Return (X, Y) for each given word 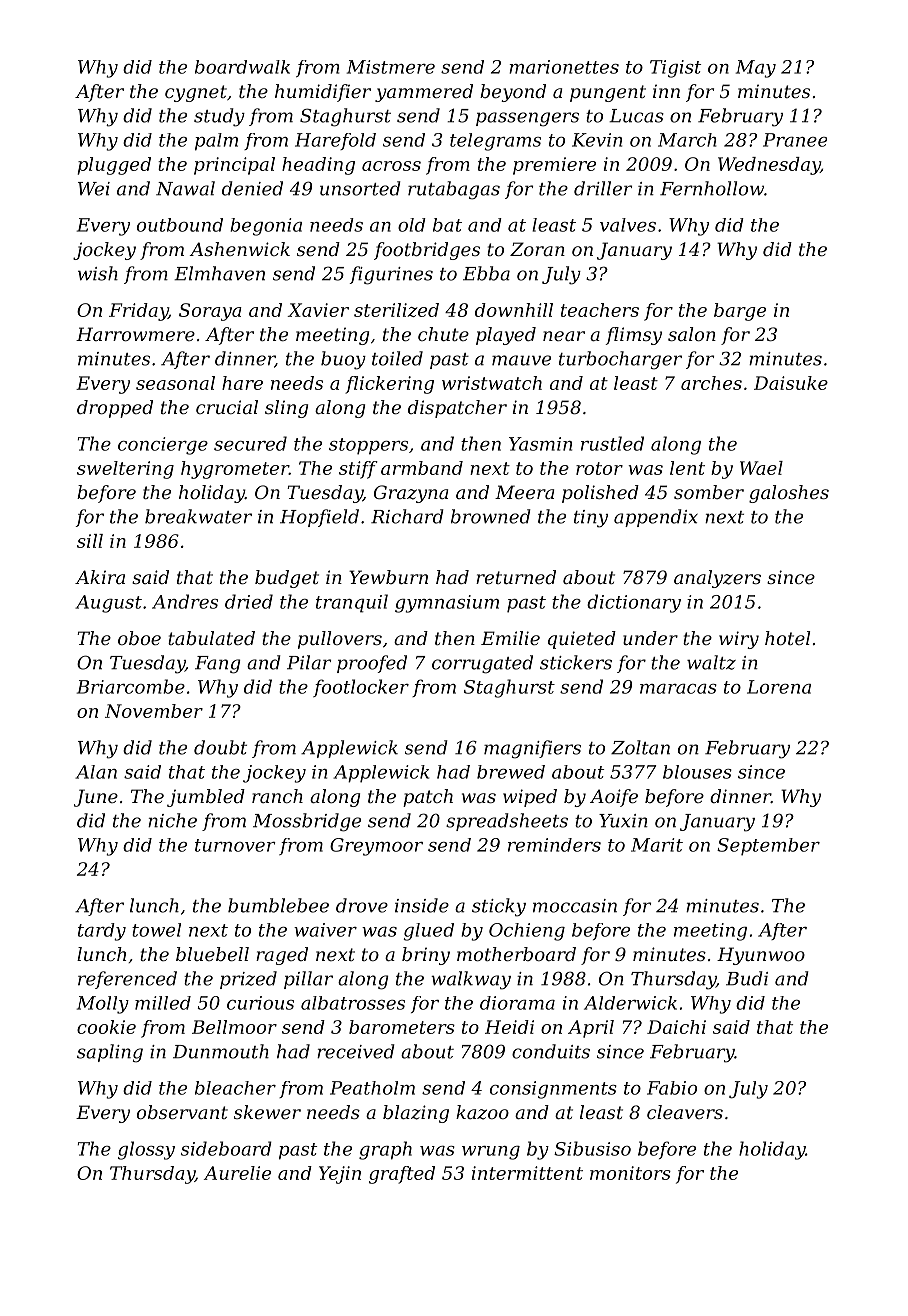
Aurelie (237, 1173)
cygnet (196, 93)
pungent (608, 93)
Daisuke (791, 383)
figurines (391, 275)
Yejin (340, 1175)
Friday (138, 312)
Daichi (676, 1027)
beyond (513, 93)
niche (172, 820)
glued (428, 932)
